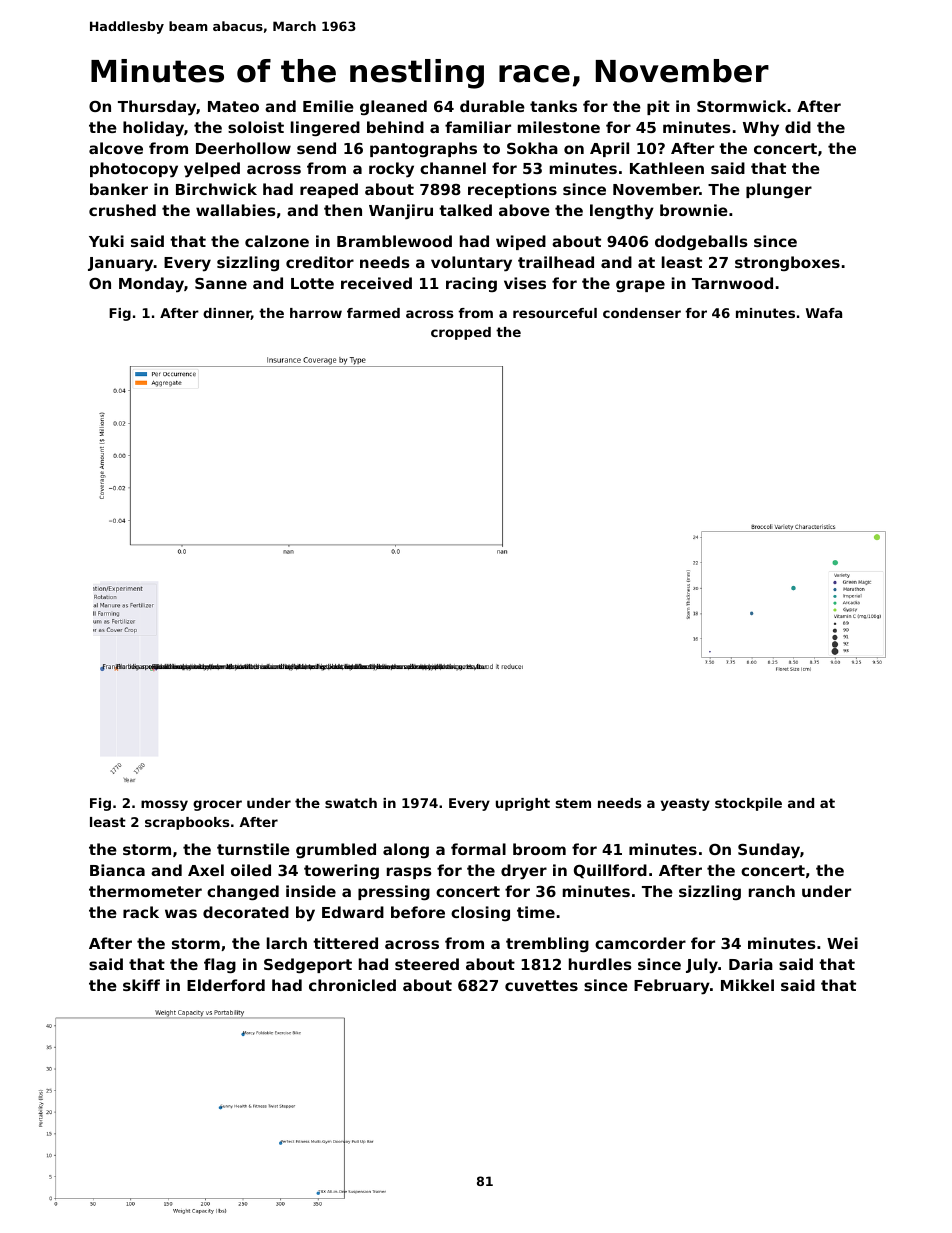 The width and height of the page is (952, 1233). What do you see at coordinates (658, 107) in the page?
I see `pit` at bounding box center [658, 107].
